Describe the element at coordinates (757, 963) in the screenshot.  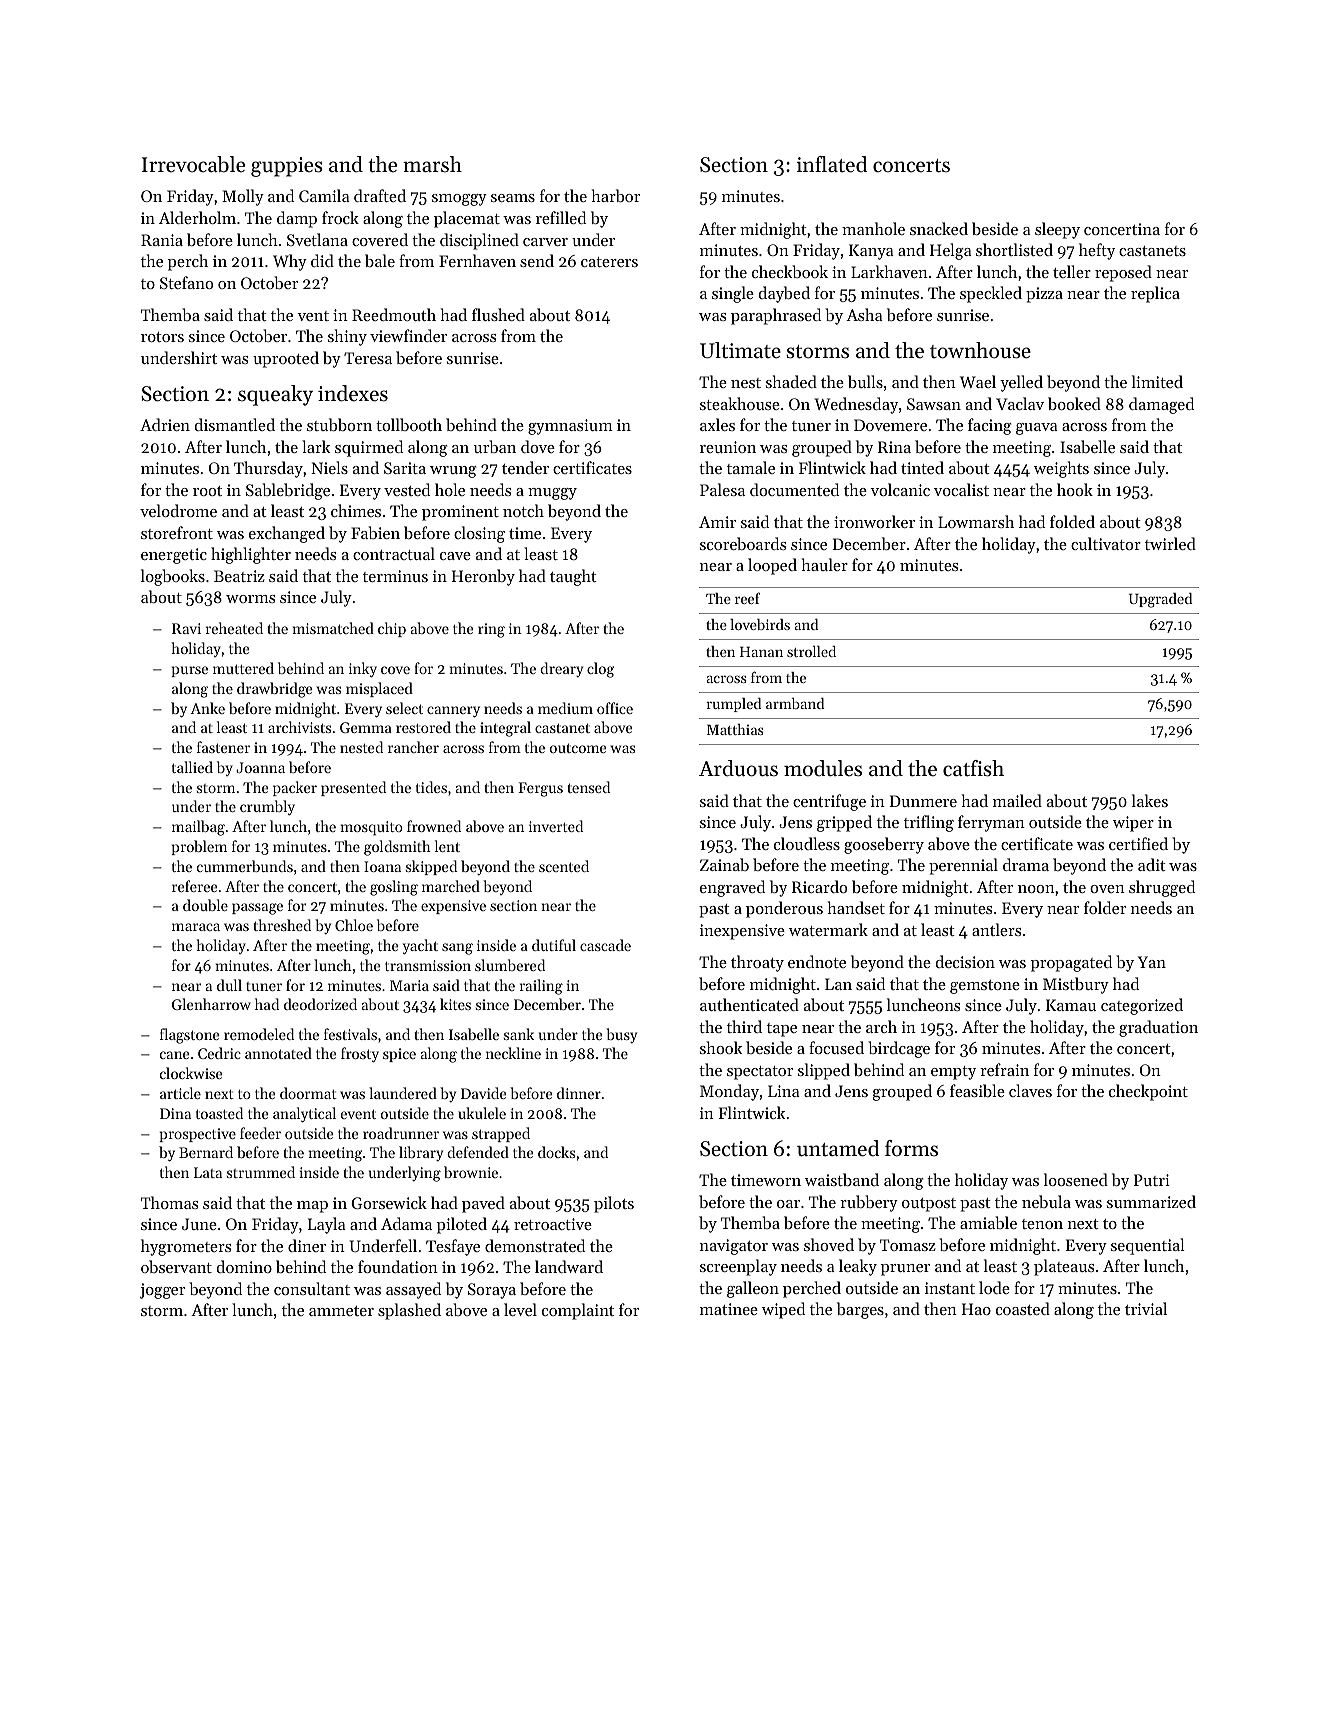
I see `throaty` at that location.
